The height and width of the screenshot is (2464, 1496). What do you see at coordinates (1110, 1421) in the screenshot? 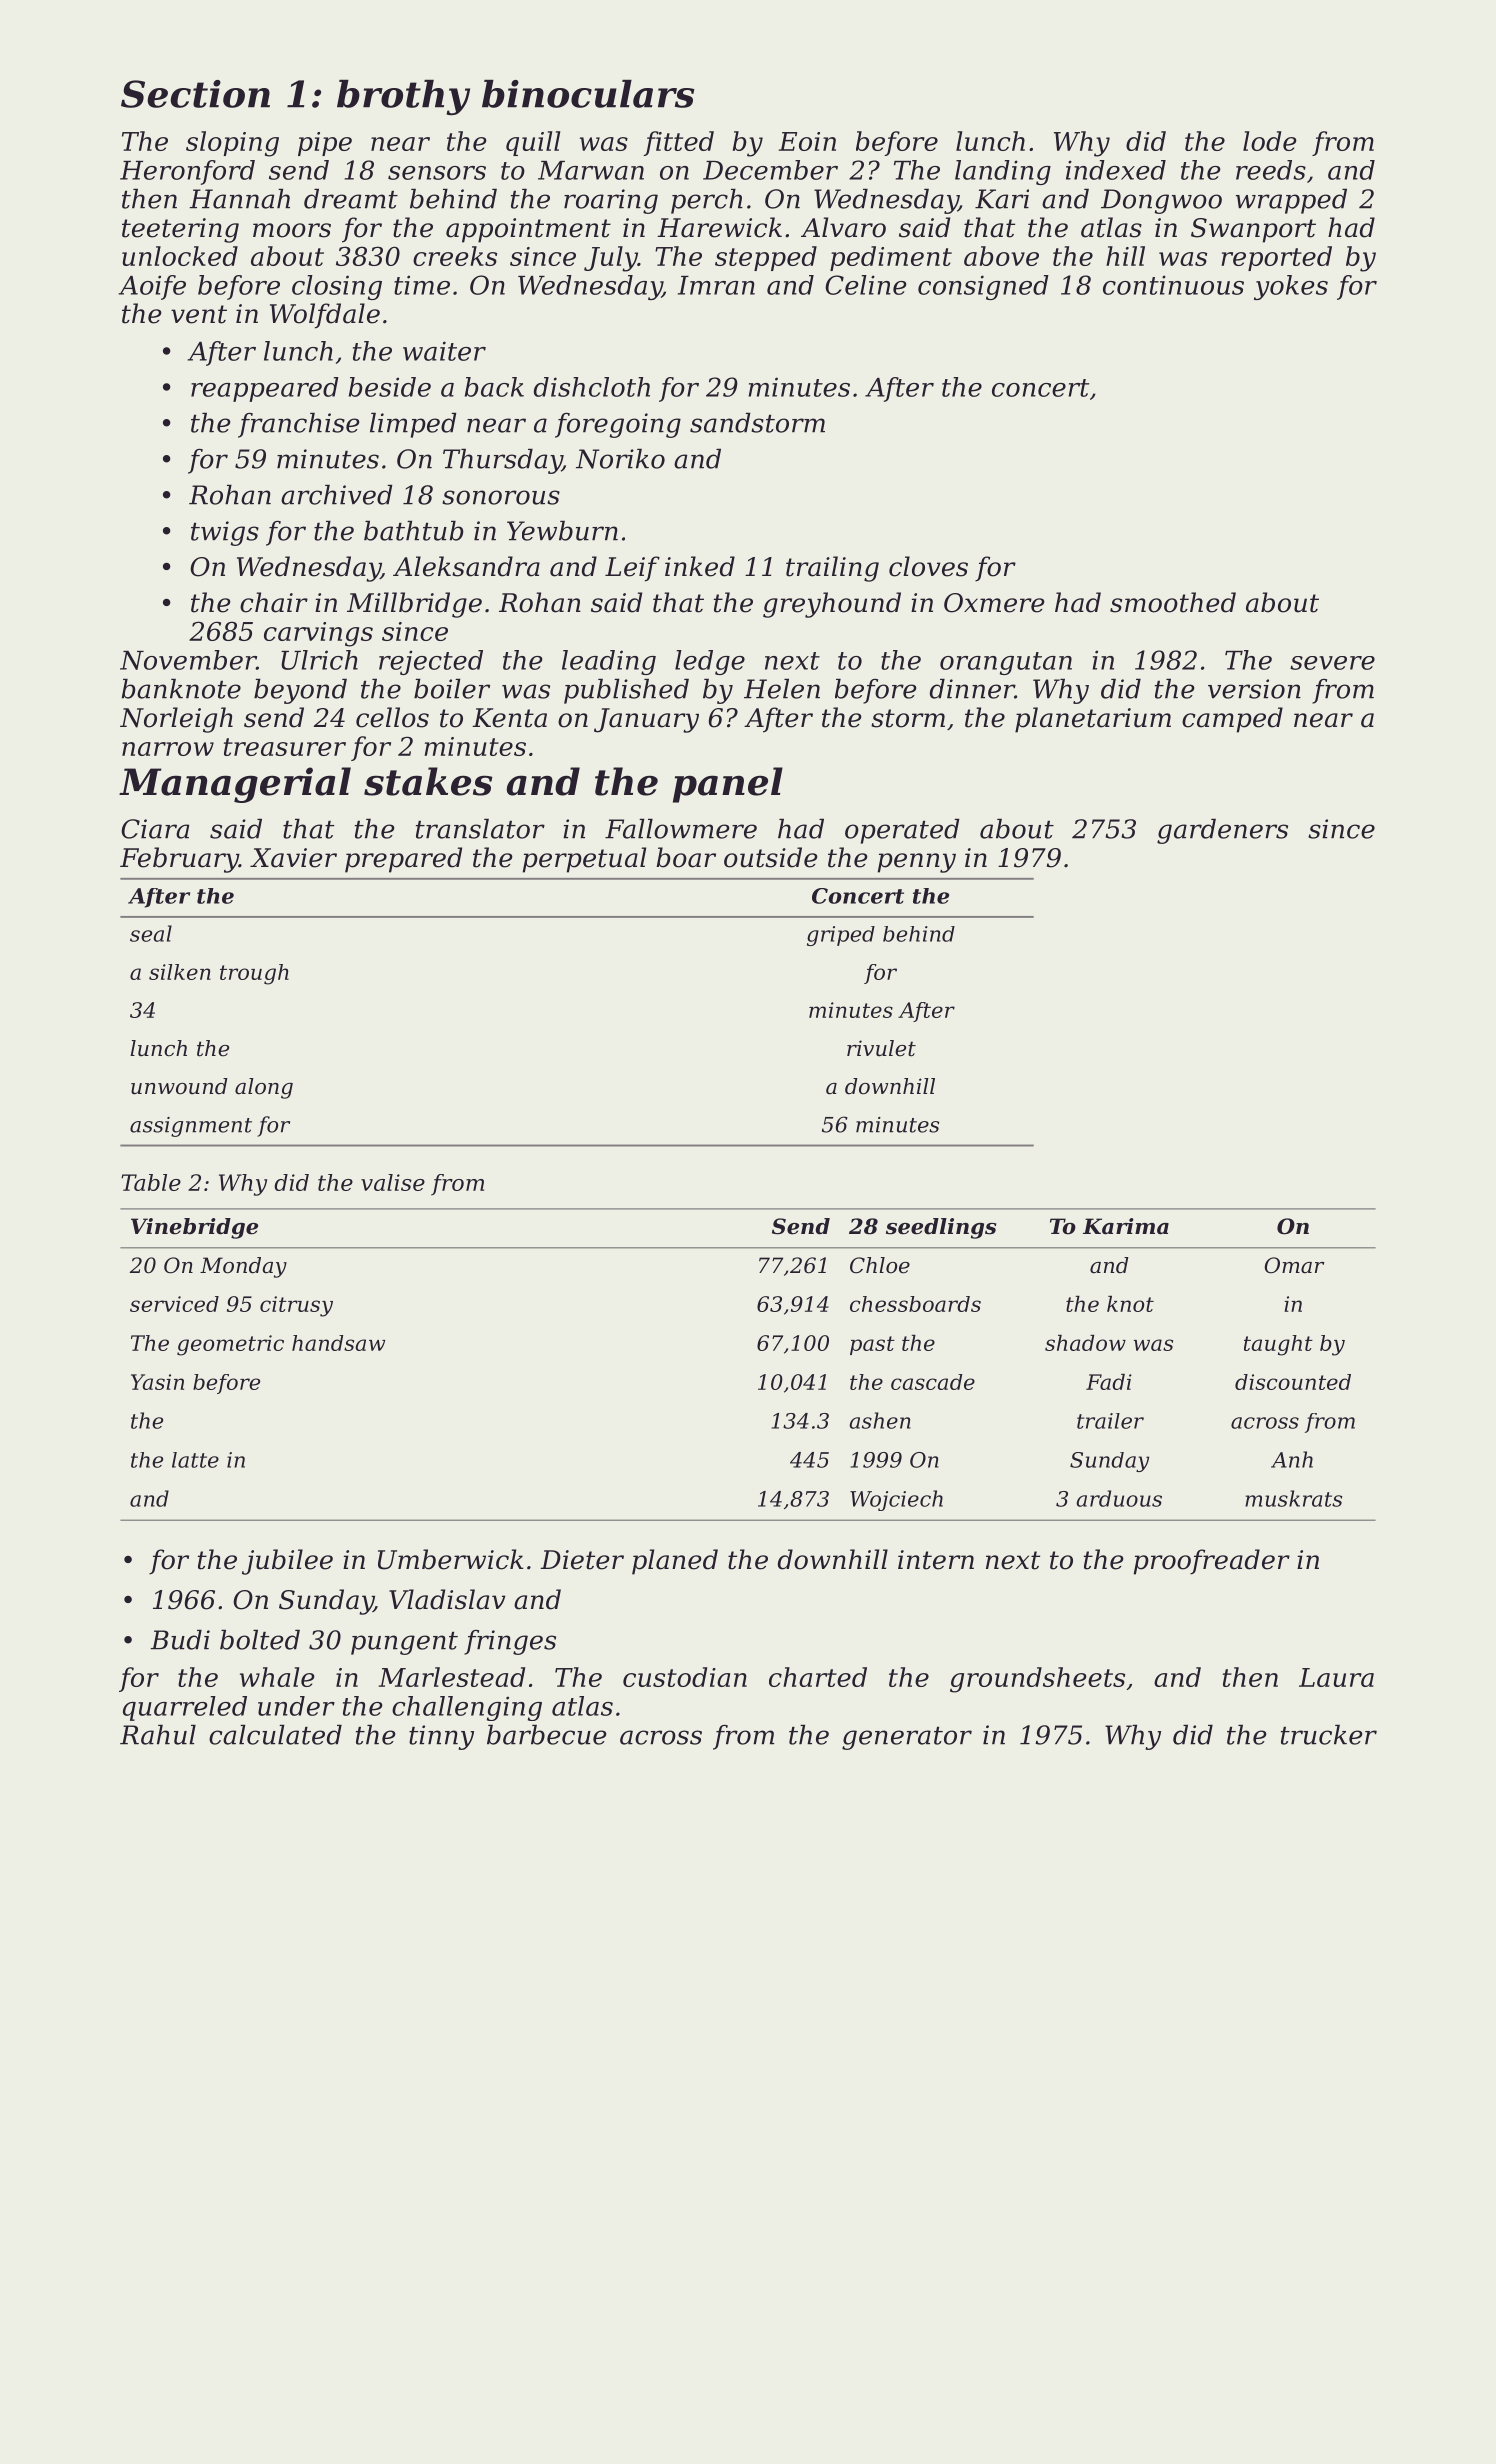
I see `trailer` at bounding box center [1110, 1421].
